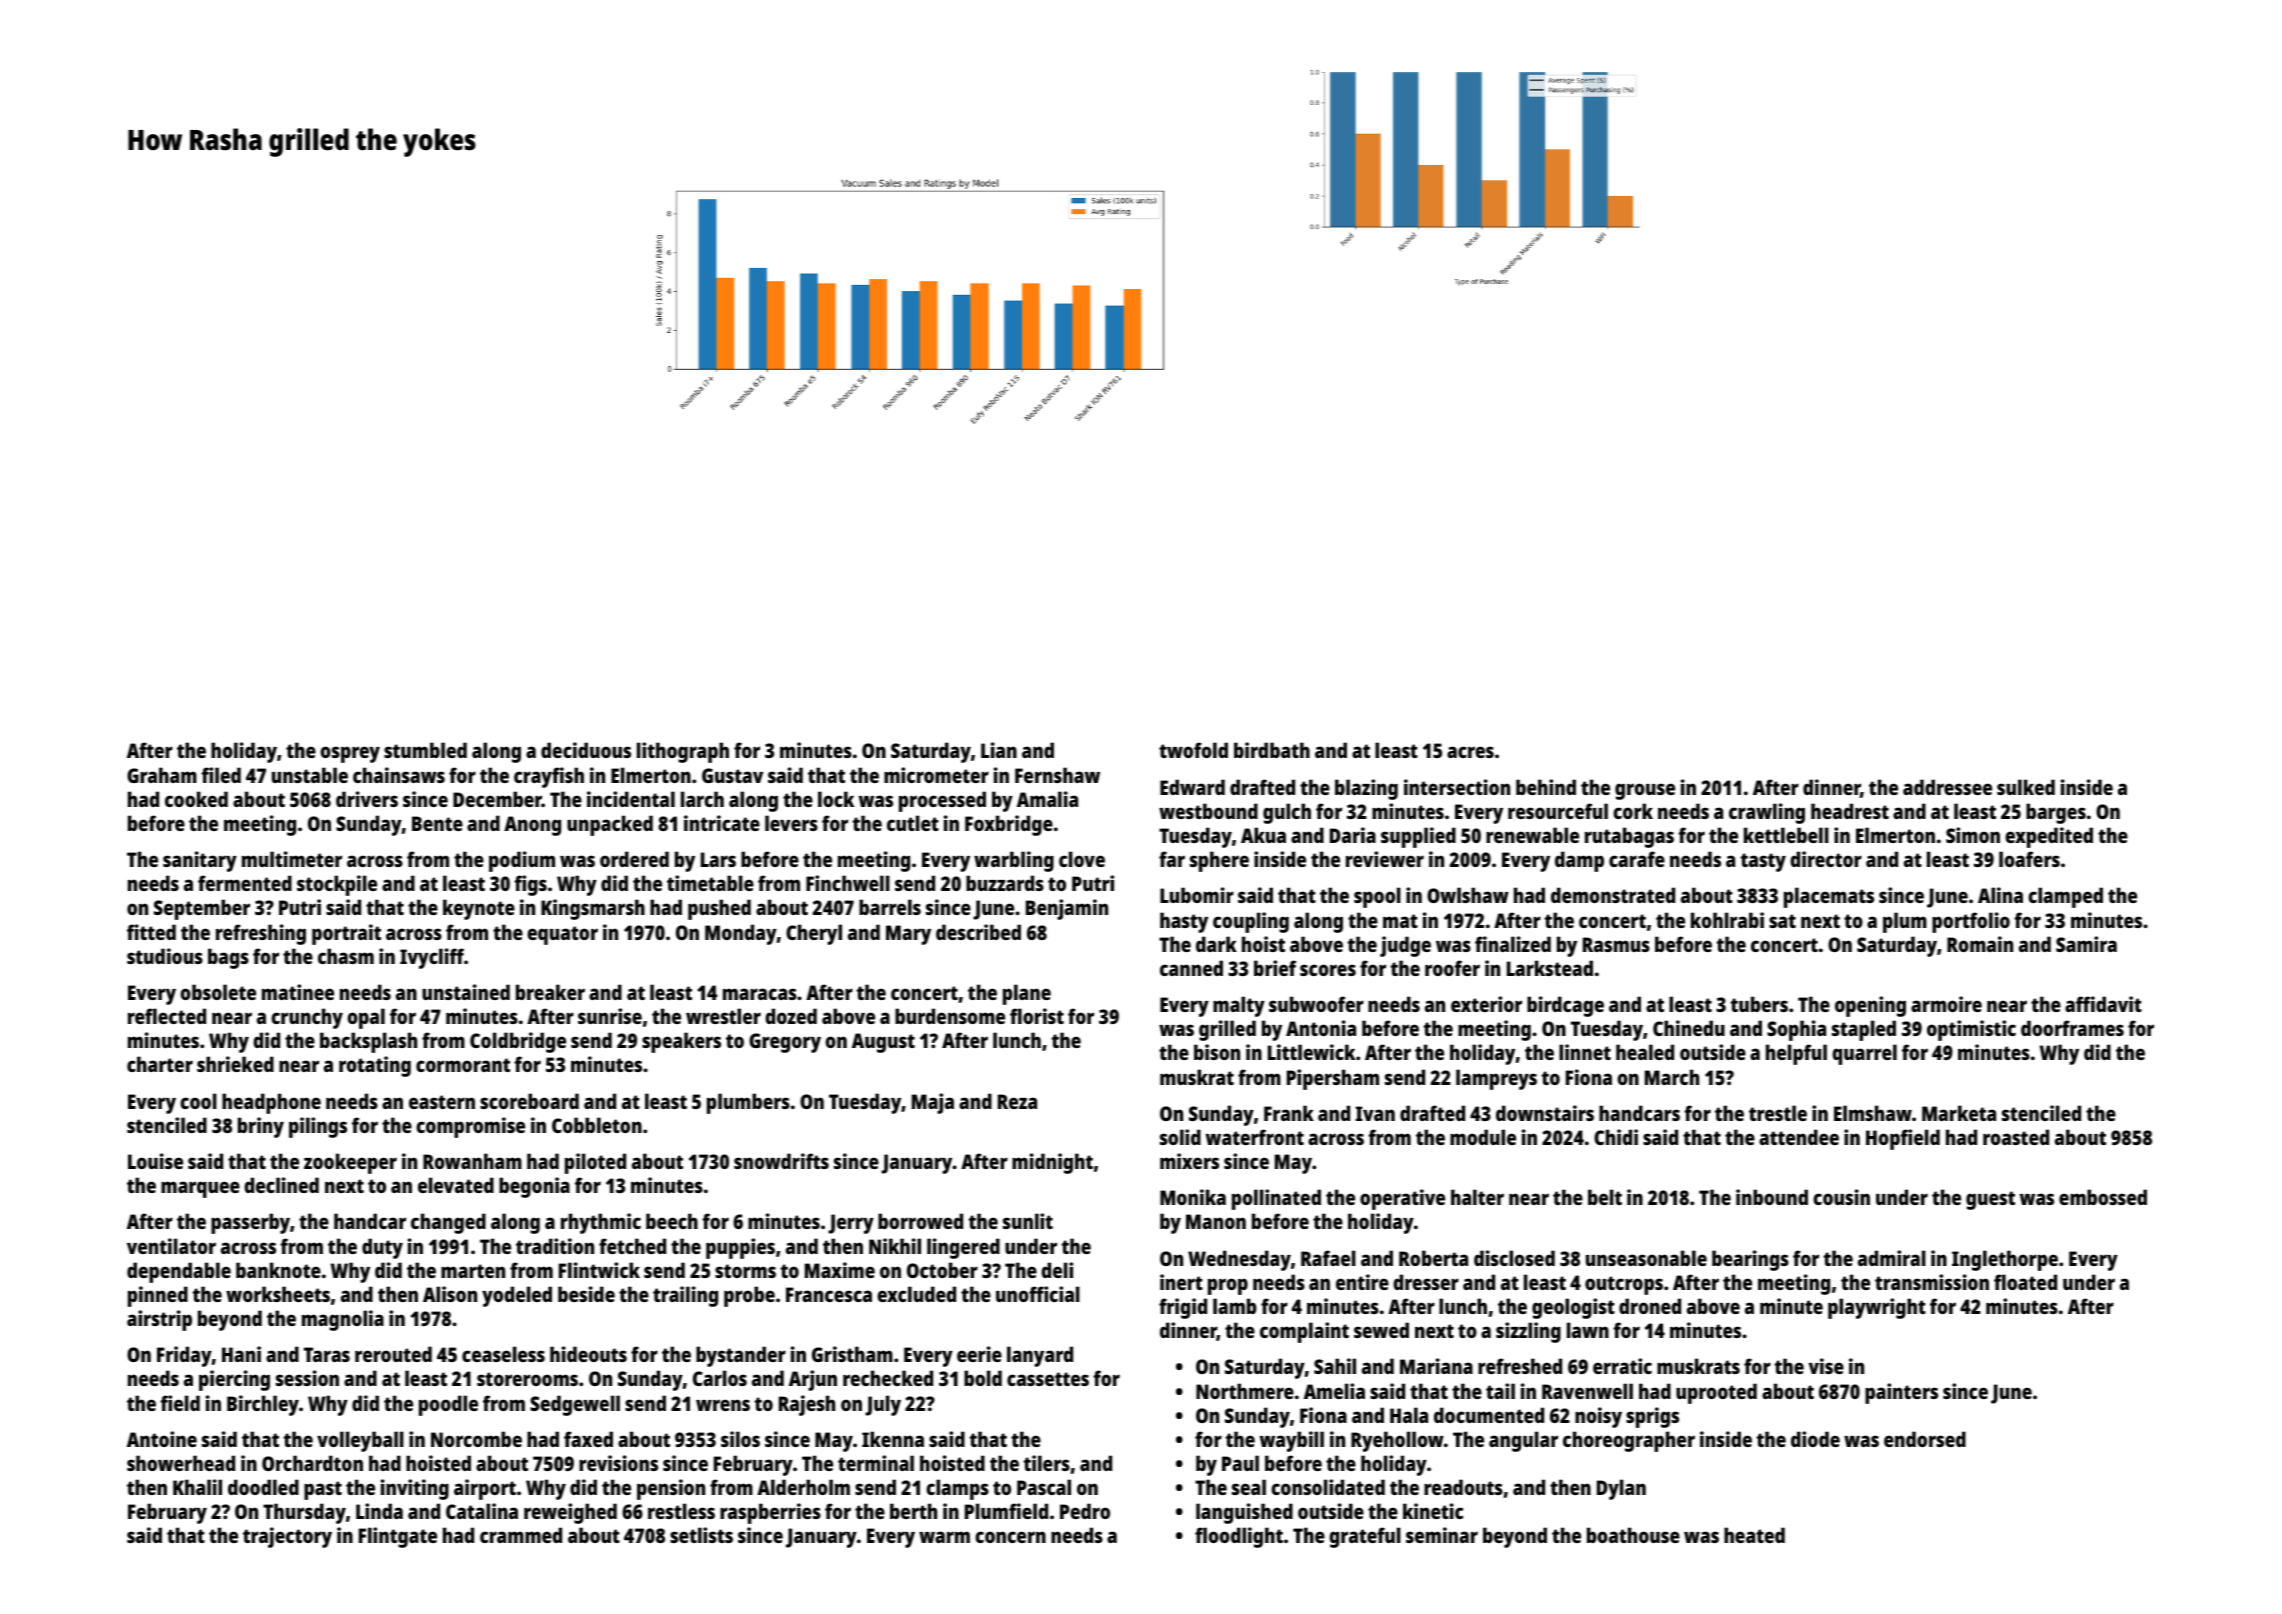  Describe the element at coordinates (999, 750) in the page. I see `Lian` at that location.
